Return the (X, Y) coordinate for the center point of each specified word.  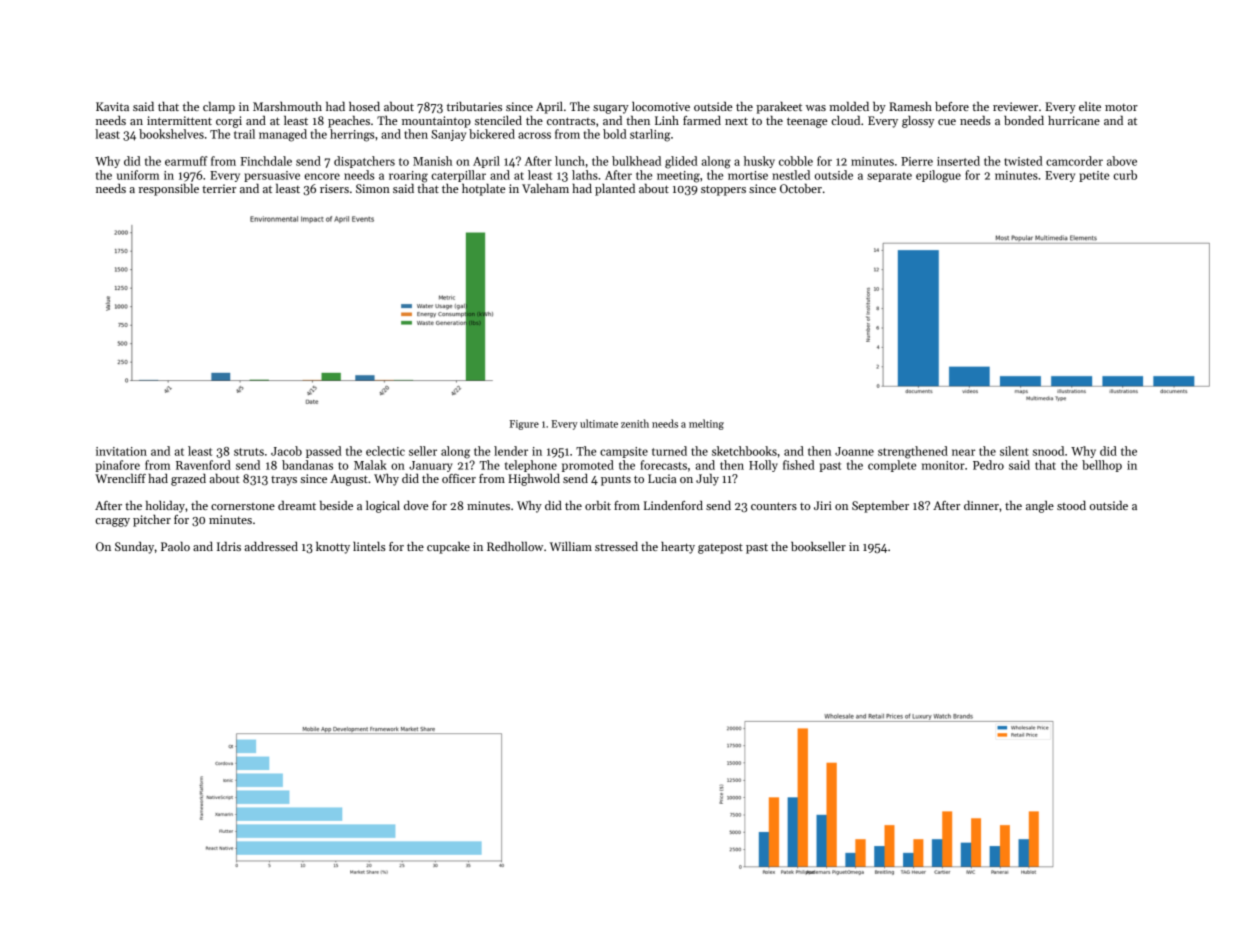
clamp (219, 108)
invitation (121, 451)
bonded (1024, 120)
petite (1094, 176)
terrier (219, 188)
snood (1048, 451)
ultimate (599, 423)
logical (383, 507)
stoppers (723, 190)
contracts (571, 121)
